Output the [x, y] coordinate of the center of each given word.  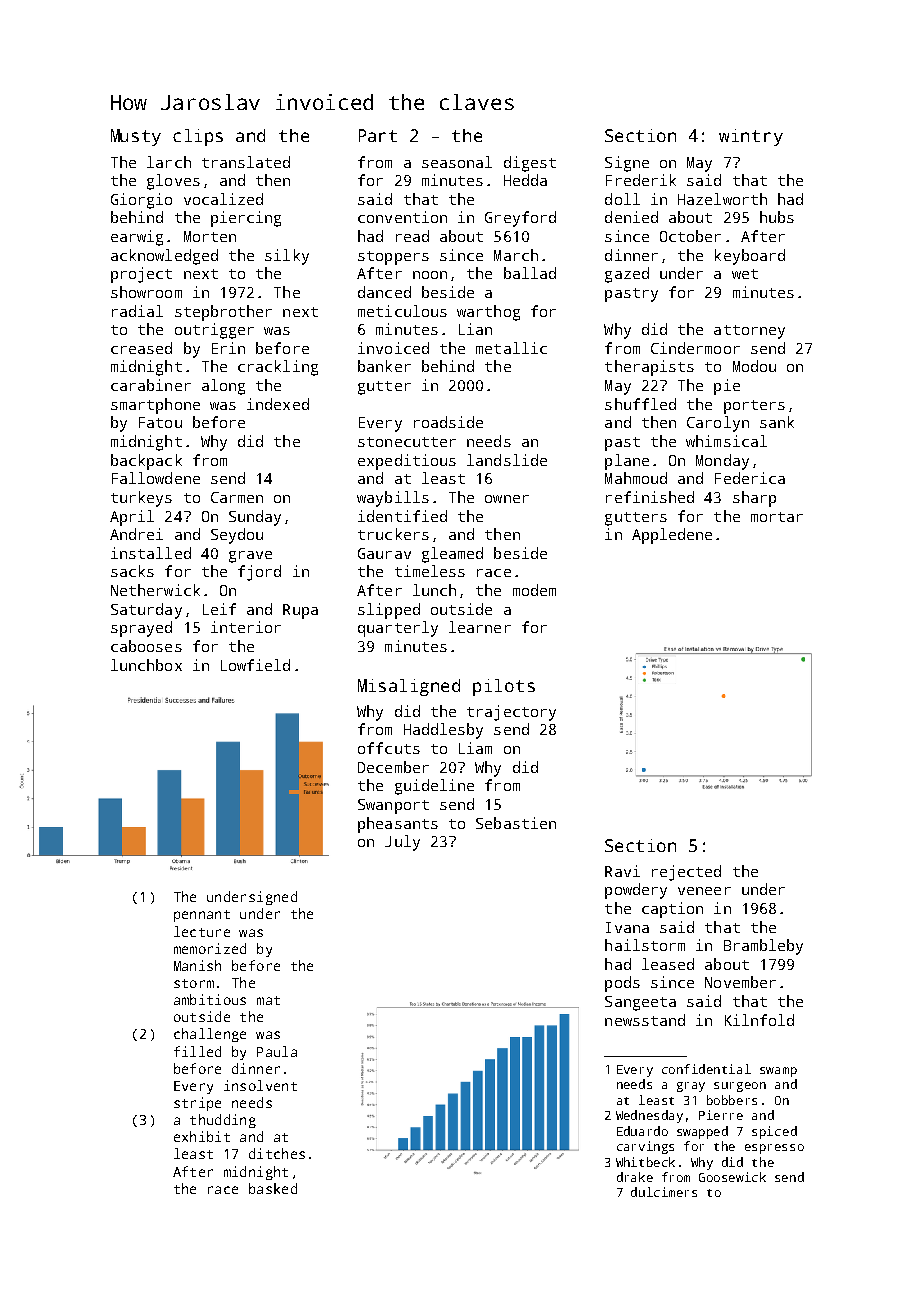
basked [273, 1188]
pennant [202, 916]
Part [378, 135]
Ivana [627, 927]
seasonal [457, 162]
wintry [751, 137]
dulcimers [664, 1192]
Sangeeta [640, 1003]
